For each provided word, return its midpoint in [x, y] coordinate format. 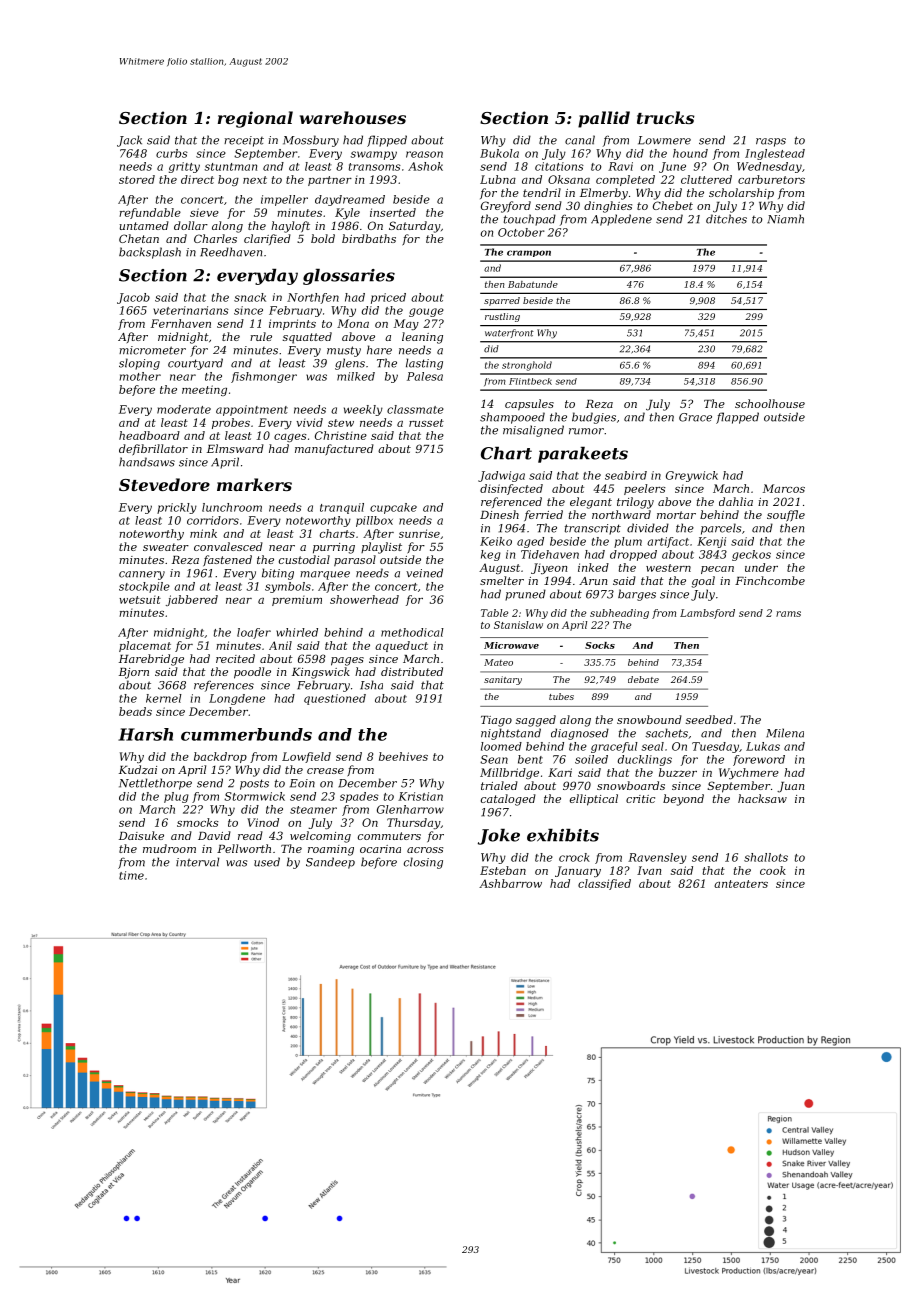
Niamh [785, 219]
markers [254, 484]
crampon [529, 253]
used [267, 862]
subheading [619, 614]
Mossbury [311, 141]
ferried [543, 515]
